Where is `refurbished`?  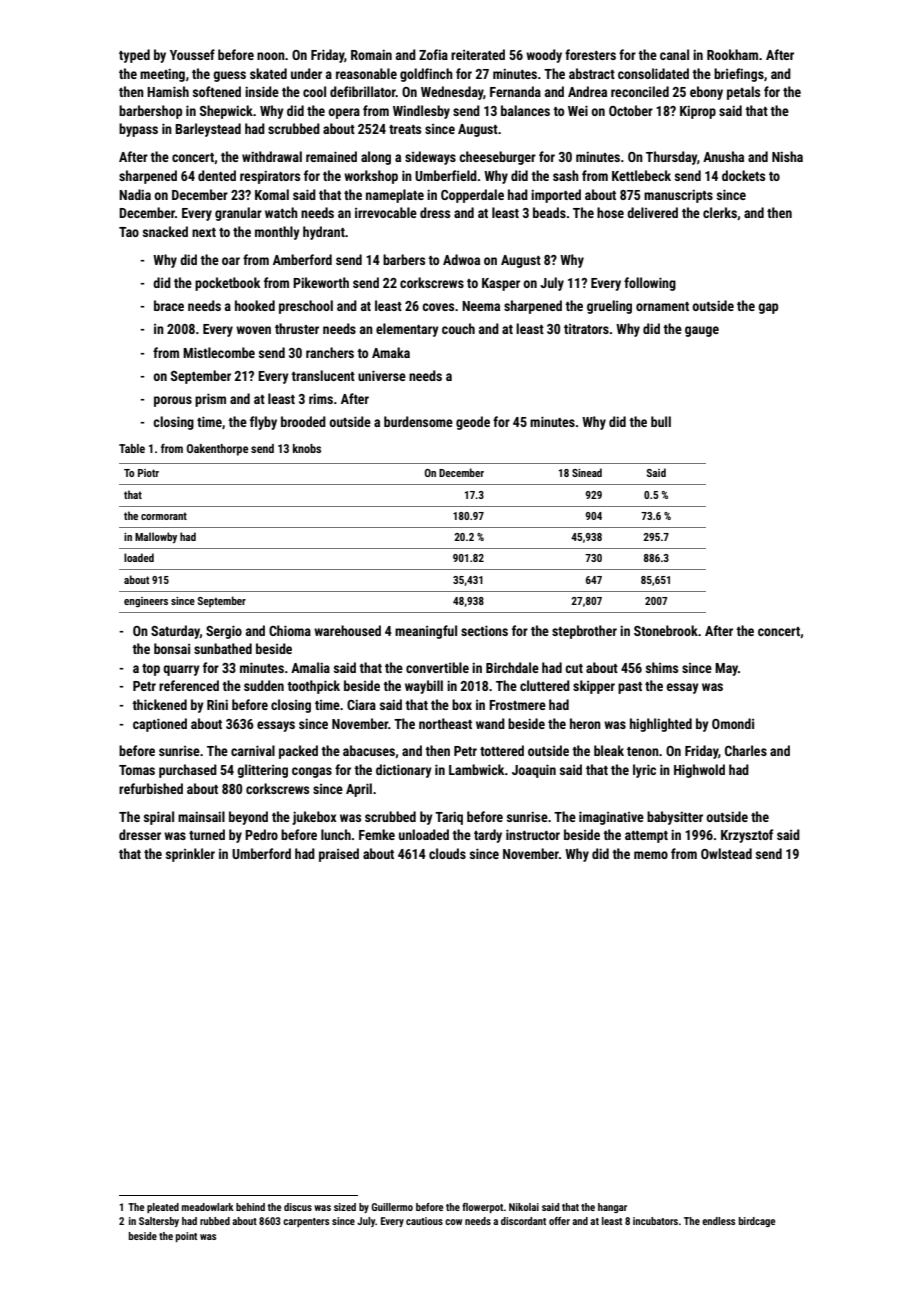
refurbished is located at coordinates (151, 788).
